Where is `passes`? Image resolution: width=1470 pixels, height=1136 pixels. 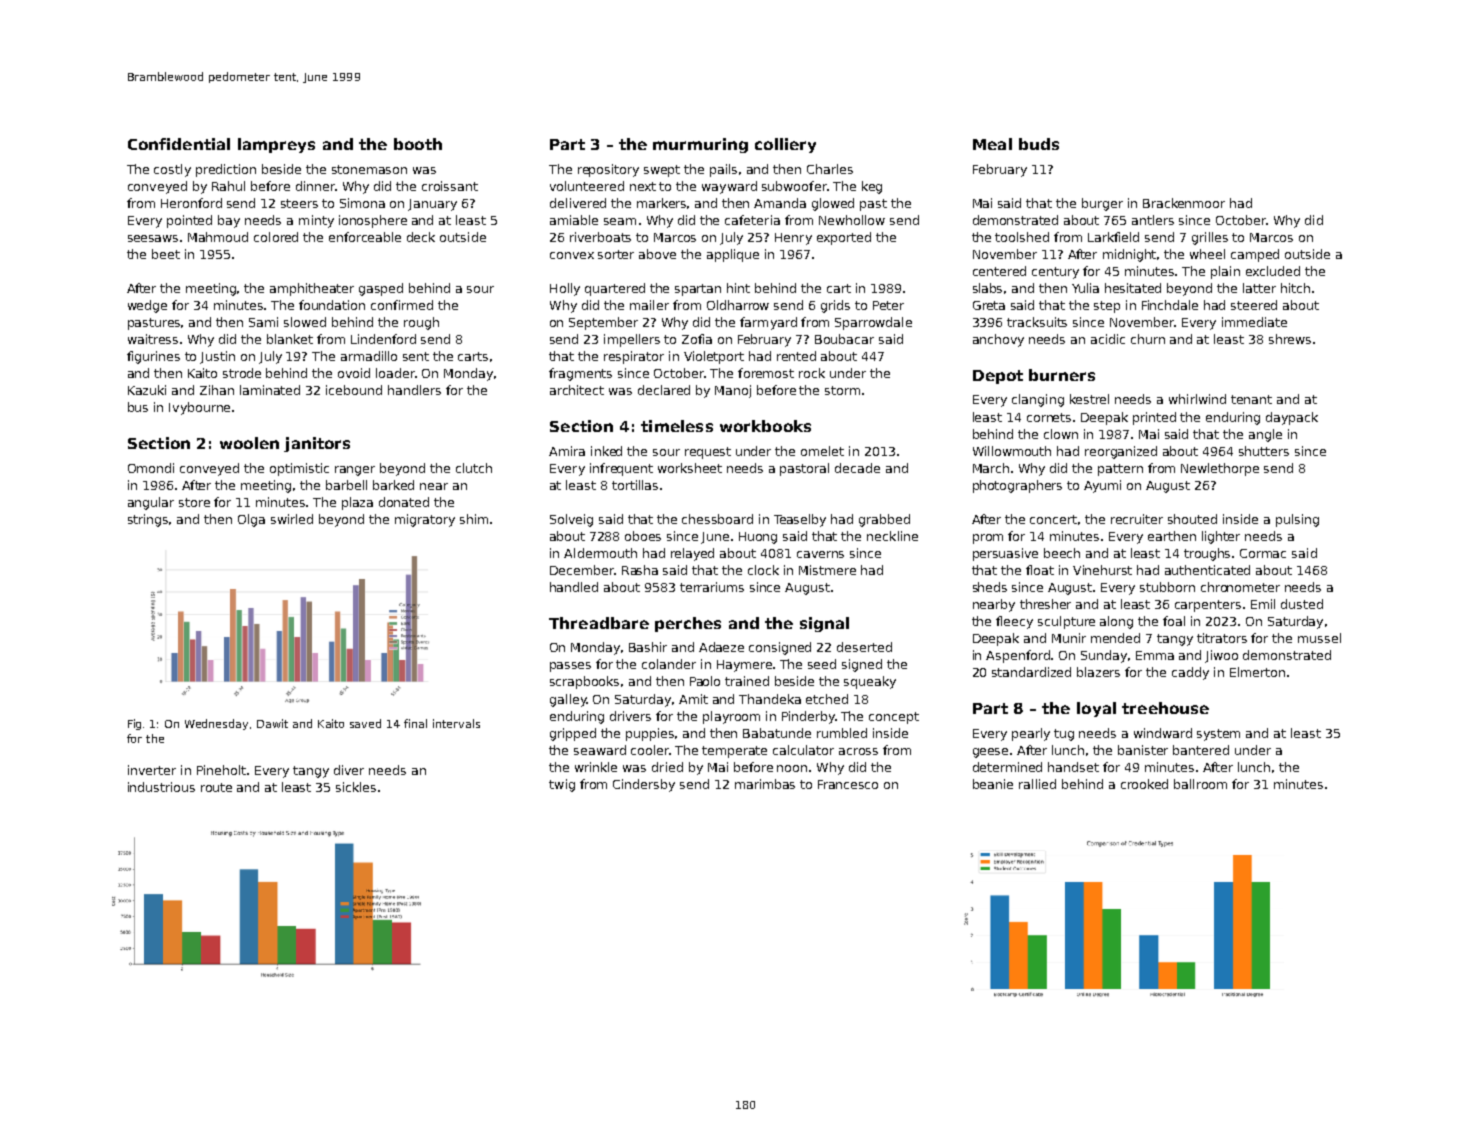
passes is located at coordinates (570, 667).
